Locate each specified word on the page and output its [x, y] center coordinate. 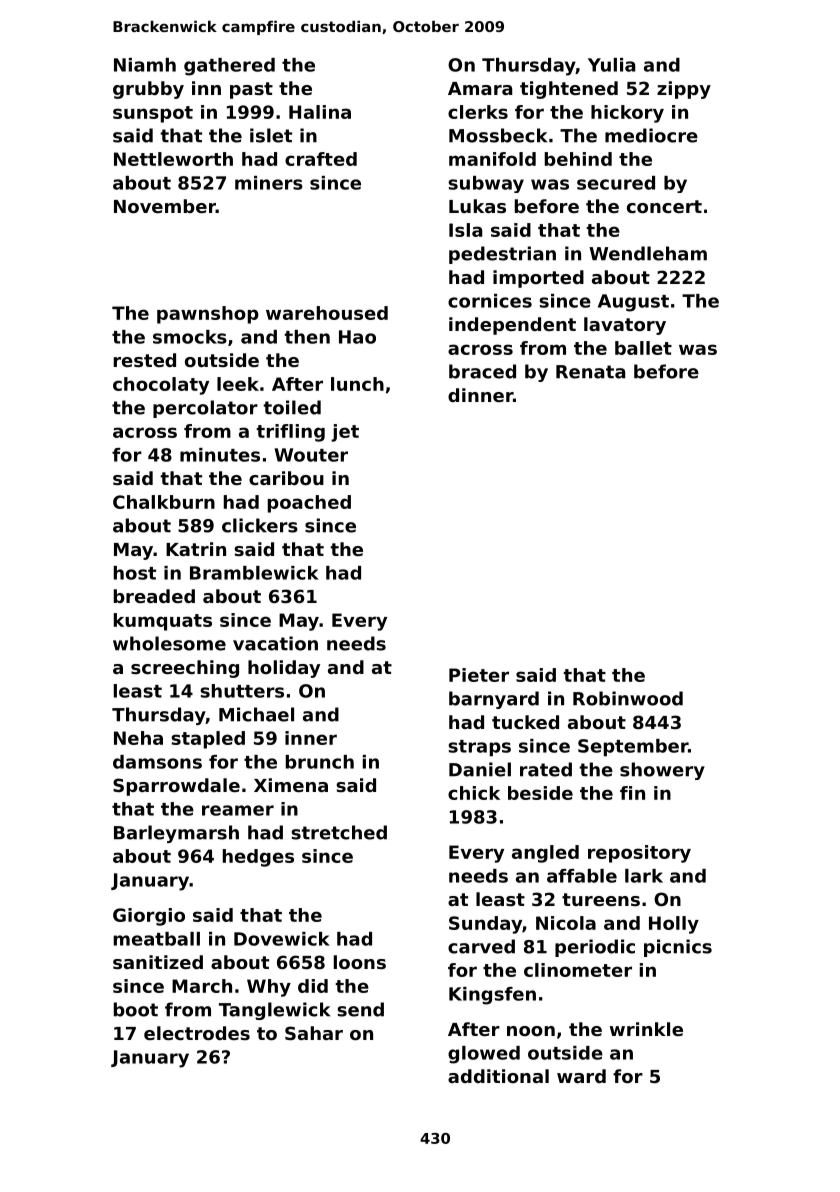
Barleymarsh [176, 834]
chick [474, 793]
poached [309, 504]
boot [136, 1009]
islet [271, 135]
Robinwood [628, 698]
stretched [339, 832]
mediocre [651, 135]
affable [582, 876]
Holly [674, 925]
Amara [480, 88]
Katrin [196, 549]
